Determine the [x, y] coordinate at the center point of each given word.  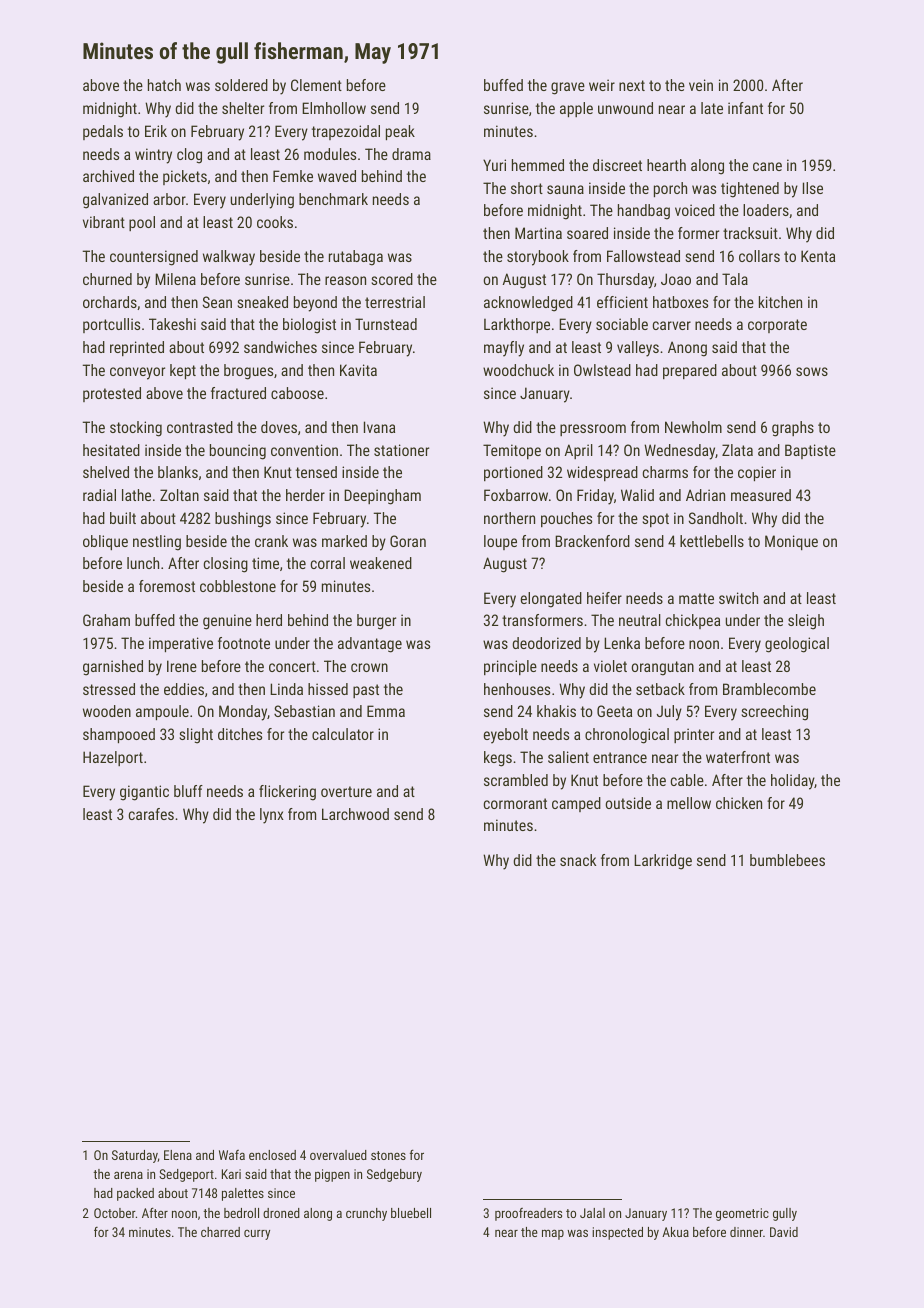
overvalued [338, 1155]
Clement [316, 85]
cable [687, 780]
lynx [272, 816]
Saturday [135, 1156]
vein [701, 85]
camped [576, 804]
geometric [742, 1214]
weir [602, 85]
